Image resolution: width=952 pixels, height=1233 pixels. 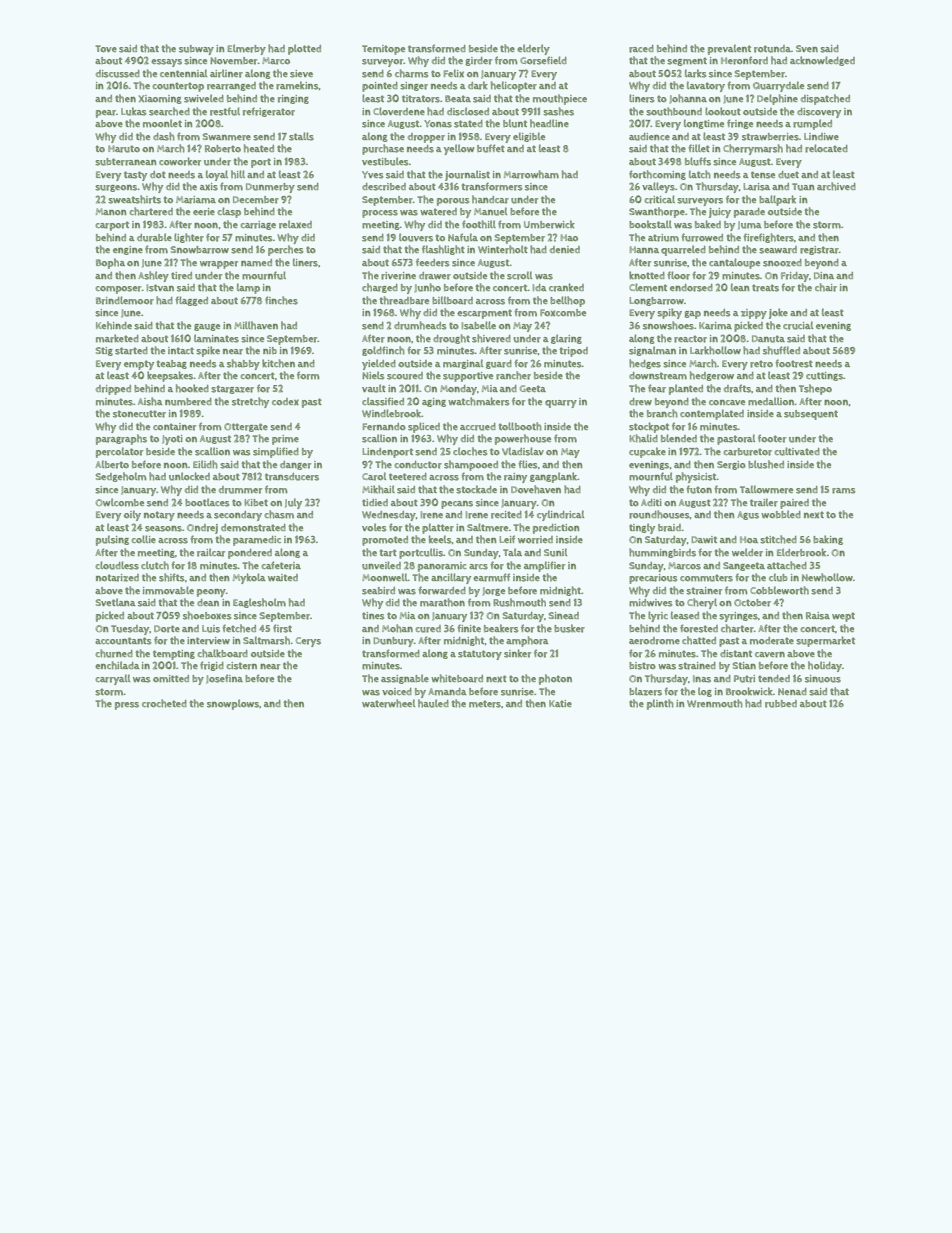 I want to click on bookstall, so click(x=650, y=224).
